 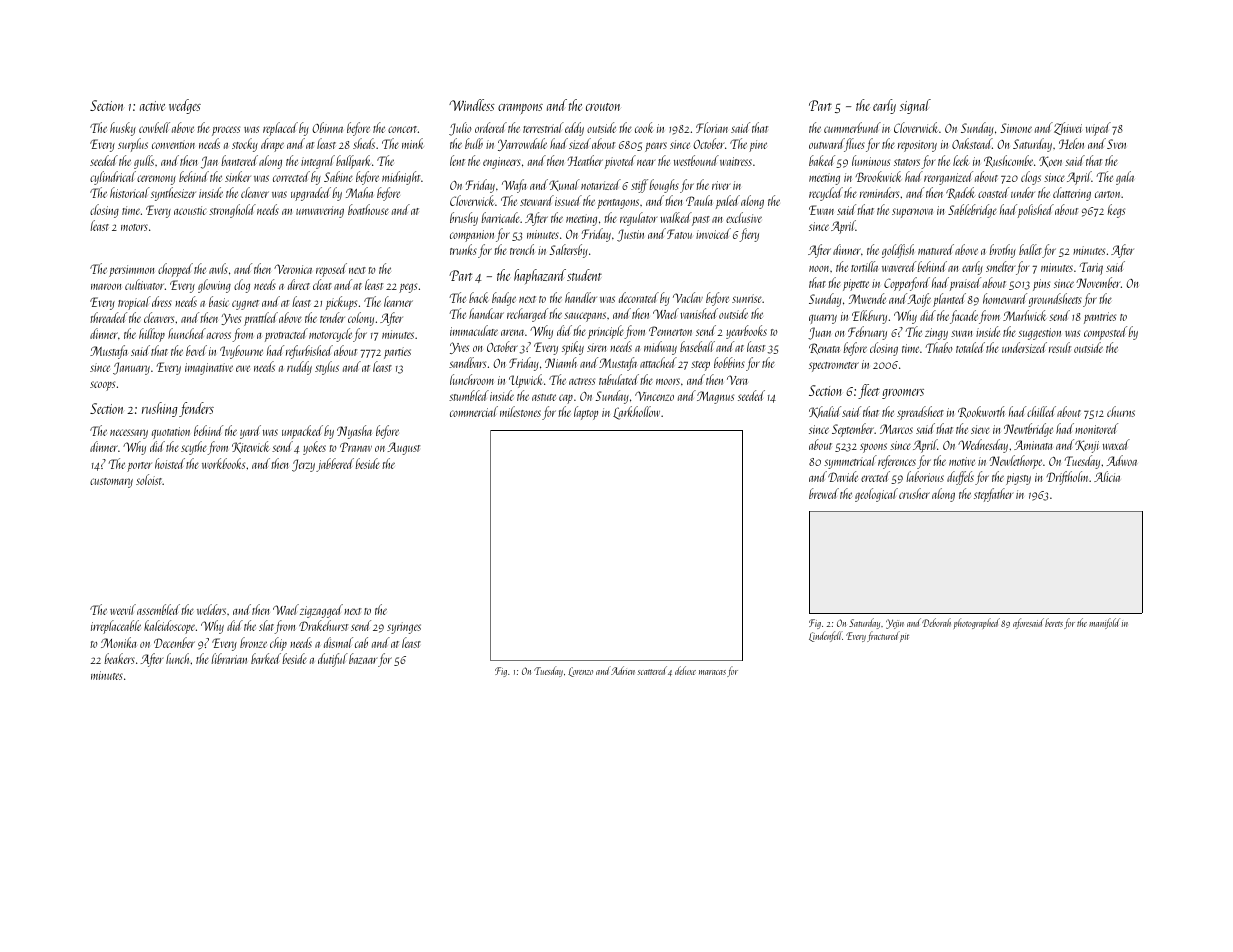 What do you see at coordinates (915, 106) in the page?
I see `signal` at bounding box center [915, 106].
